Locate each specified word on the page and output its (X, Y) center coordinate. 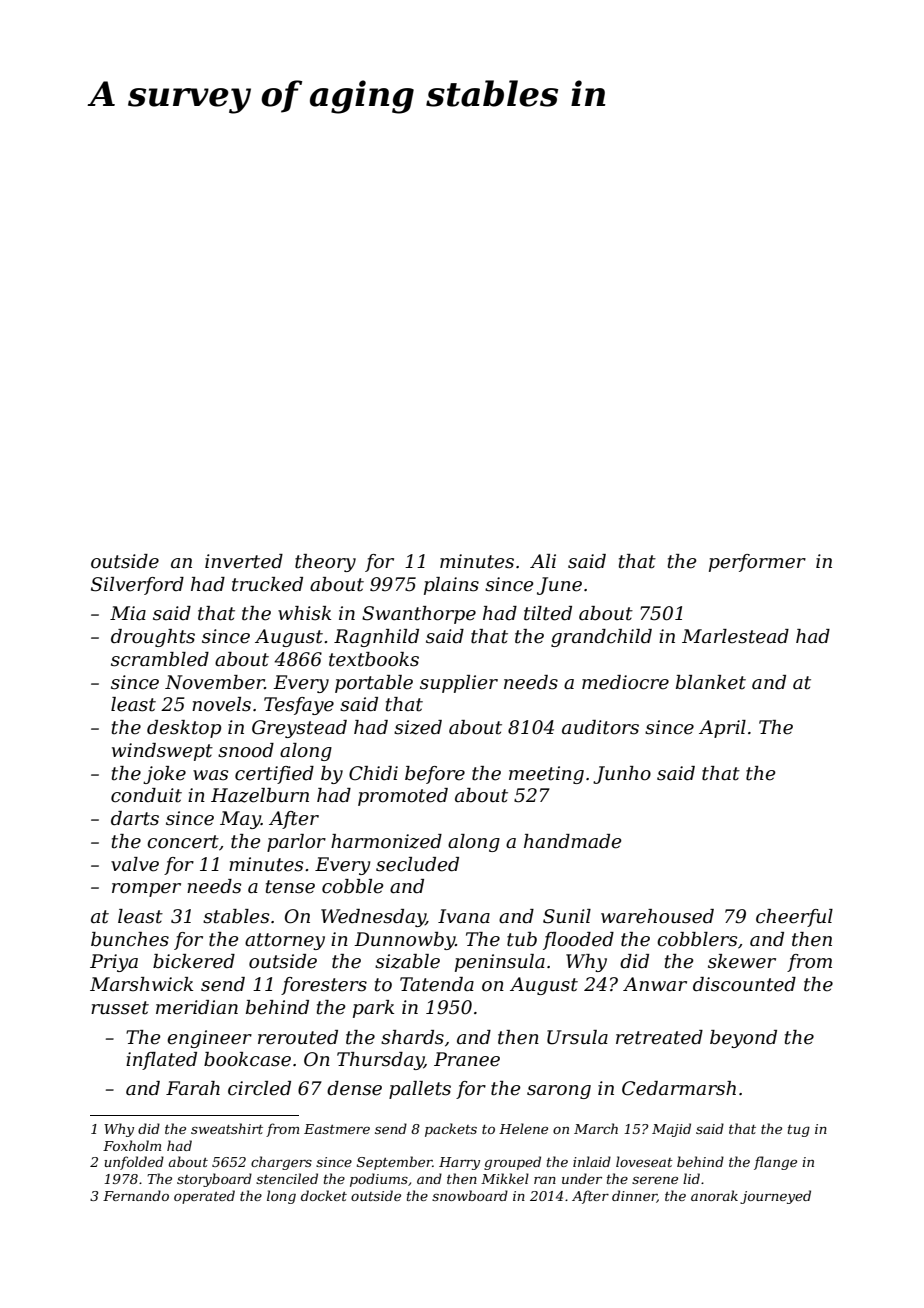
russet (120, 1008)
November (215, 682)
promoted (403, 797)
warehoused (657, 916)
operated (204, 1197)
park (373, 1009)
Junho (622, 775)
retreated (659, 1037)
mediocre (625, 682)
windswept (162, 752)
